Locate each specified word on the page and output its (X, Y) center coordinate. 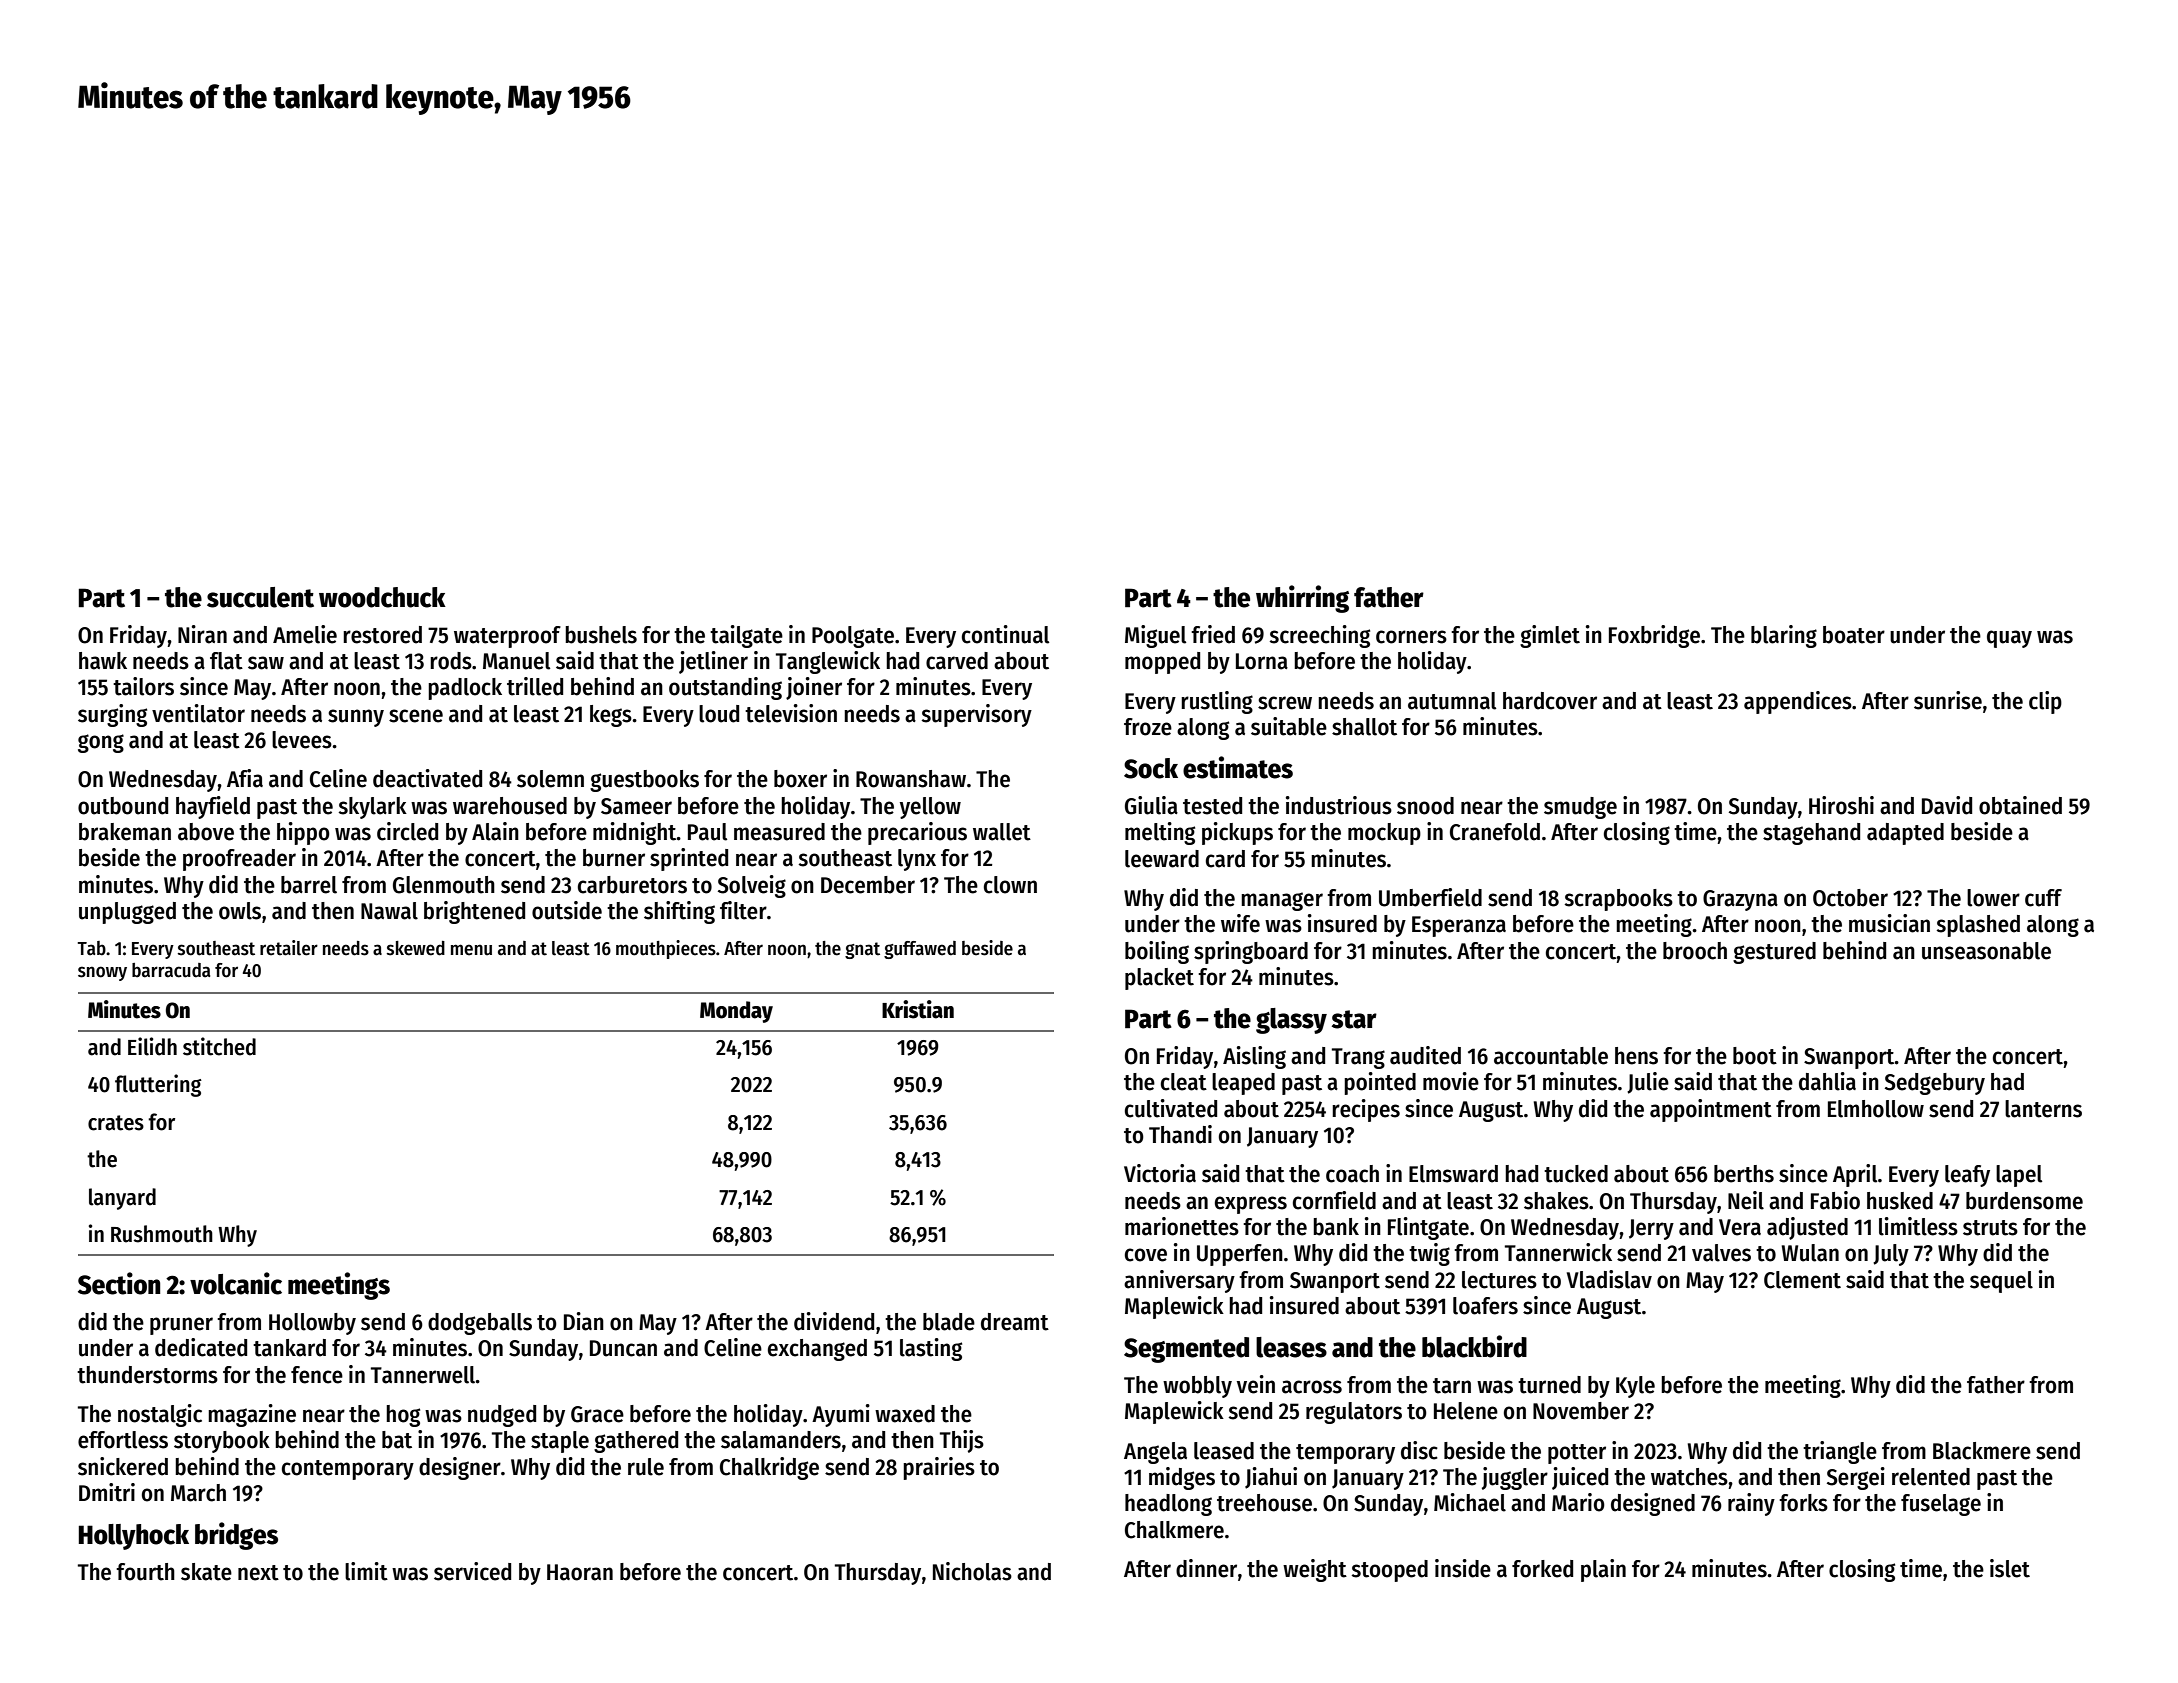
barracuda (171, 970)
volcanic (236, 1283)
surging (112, 715)
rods (451, 661)
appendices (1798, 702)
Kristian (918, 1009)
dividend (834, 1321)
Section (119, 1283)
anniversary (1179, 1281)
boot (1755, 1056)
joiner (814, 688)
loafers (1485, 1306)
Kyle (1635, 1387)
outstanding (725, 688)
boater (1854, 635)
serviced (472, 1571)
